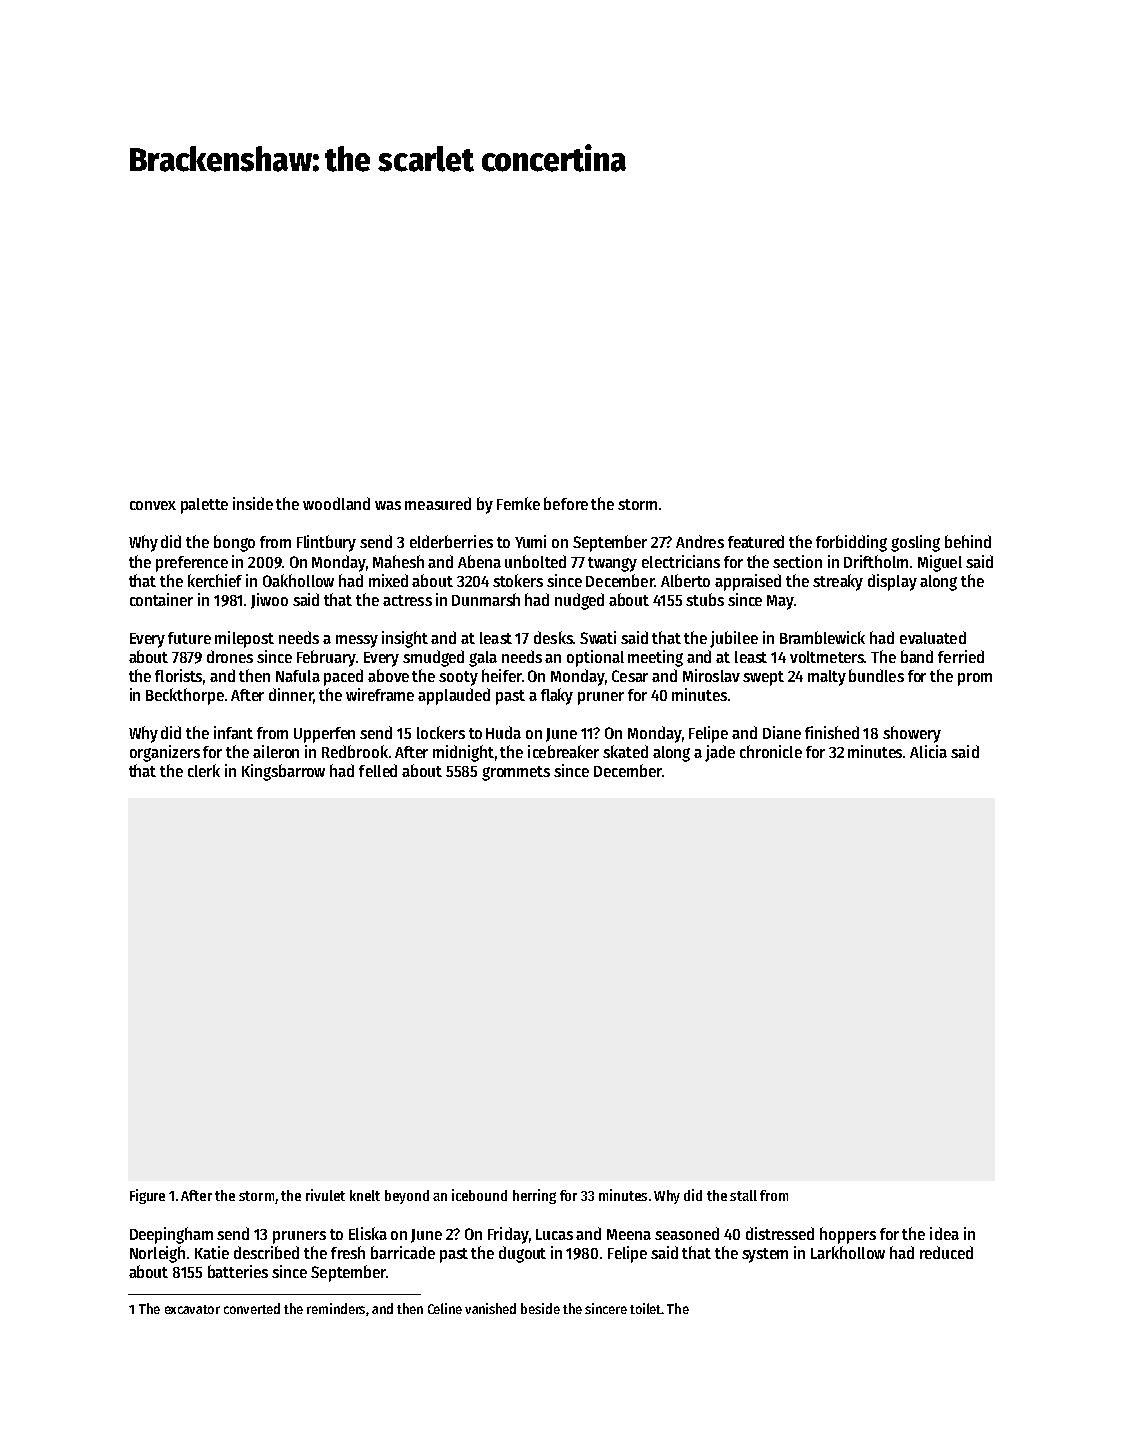 The image size is (1124, 1455). I want to click on convex, so click(153, 505).
